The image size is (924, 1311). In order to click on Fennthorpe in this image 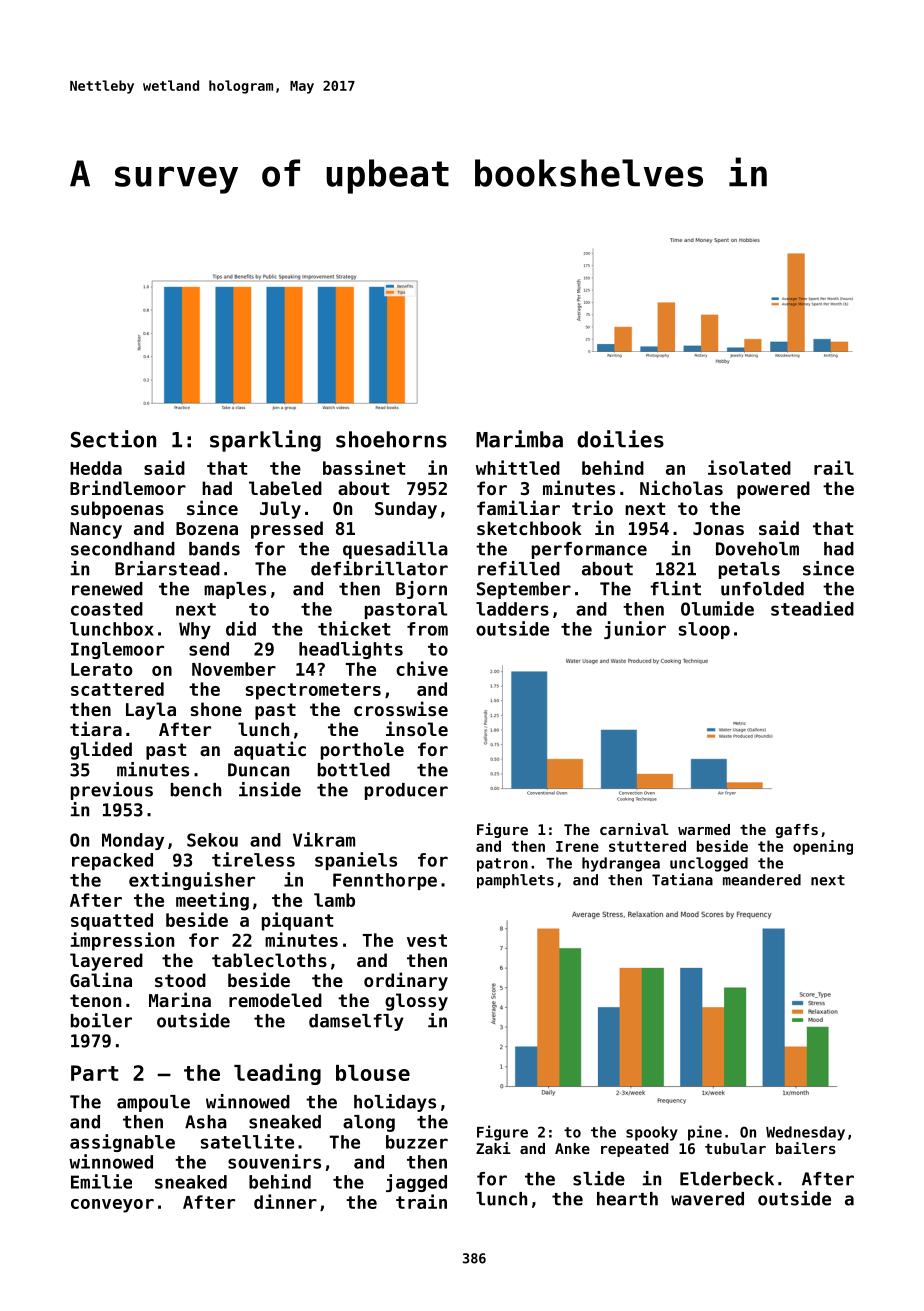, I will do `click(385, 881)`.
